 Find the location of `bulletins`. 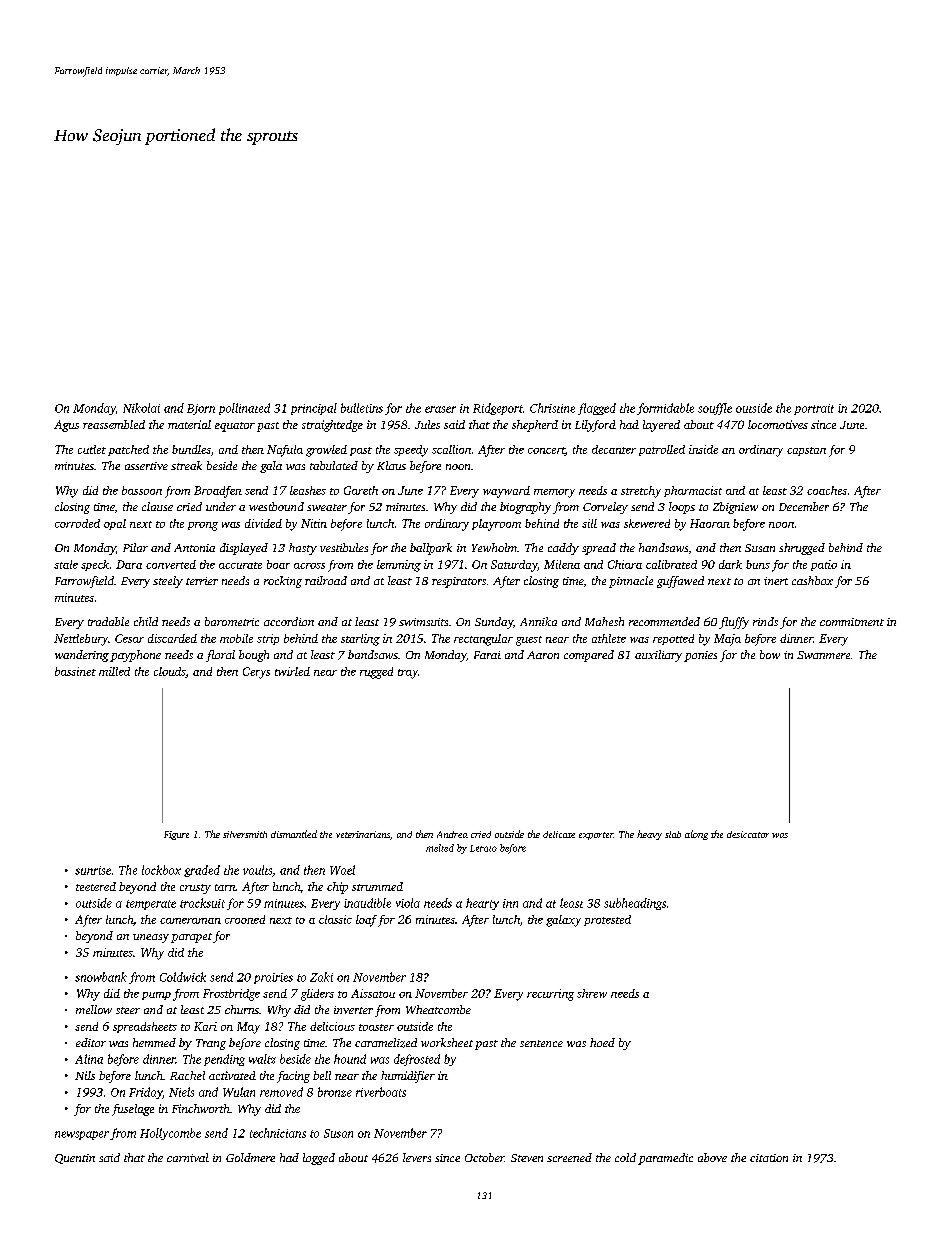

bulletins is located at coordinates (362, 408).
